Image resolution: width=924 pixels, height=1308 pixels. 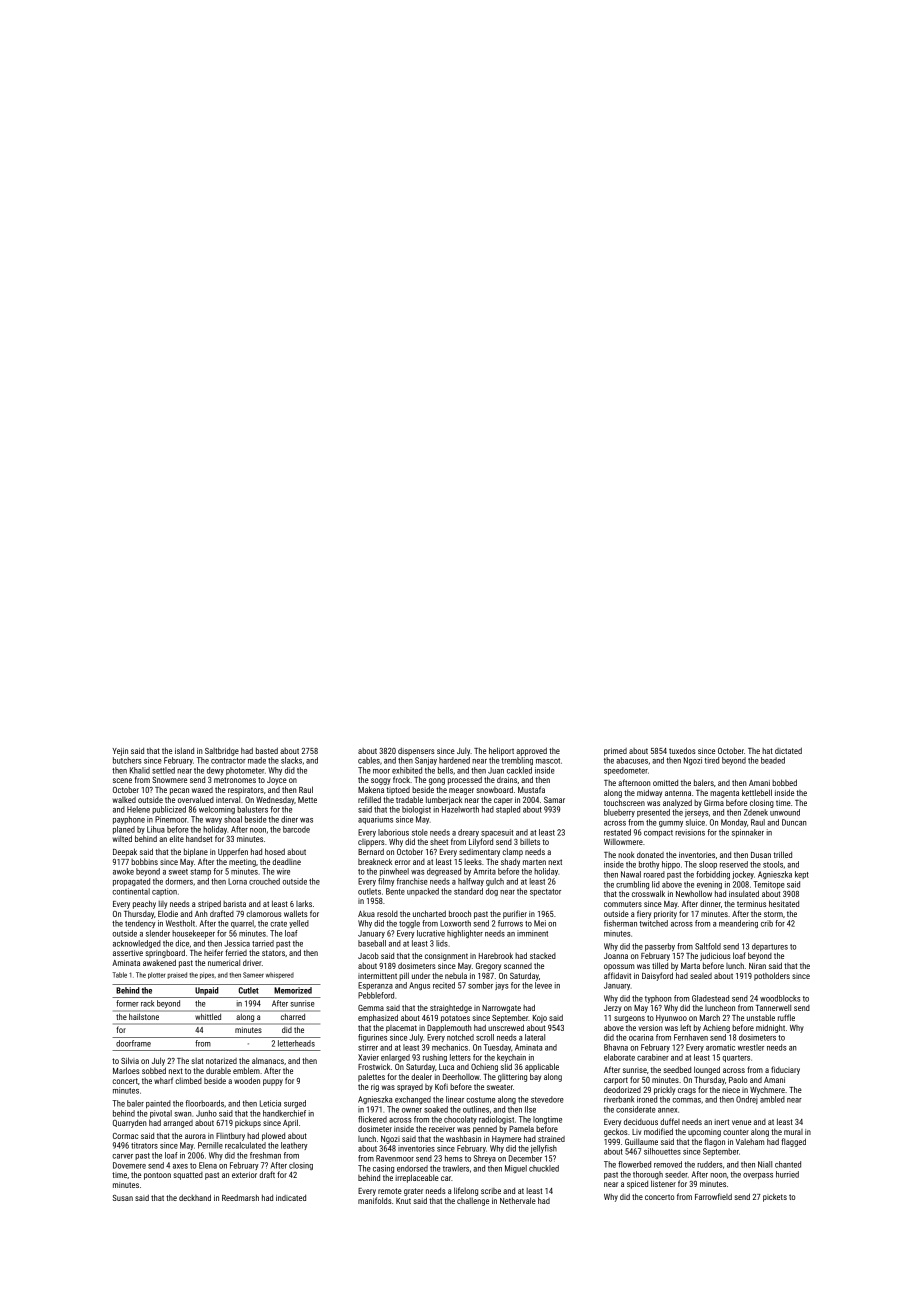 What do you see at coordinates (195, 1197) in the document?
I see `deckhand` at bounding box center [195, 1197].
